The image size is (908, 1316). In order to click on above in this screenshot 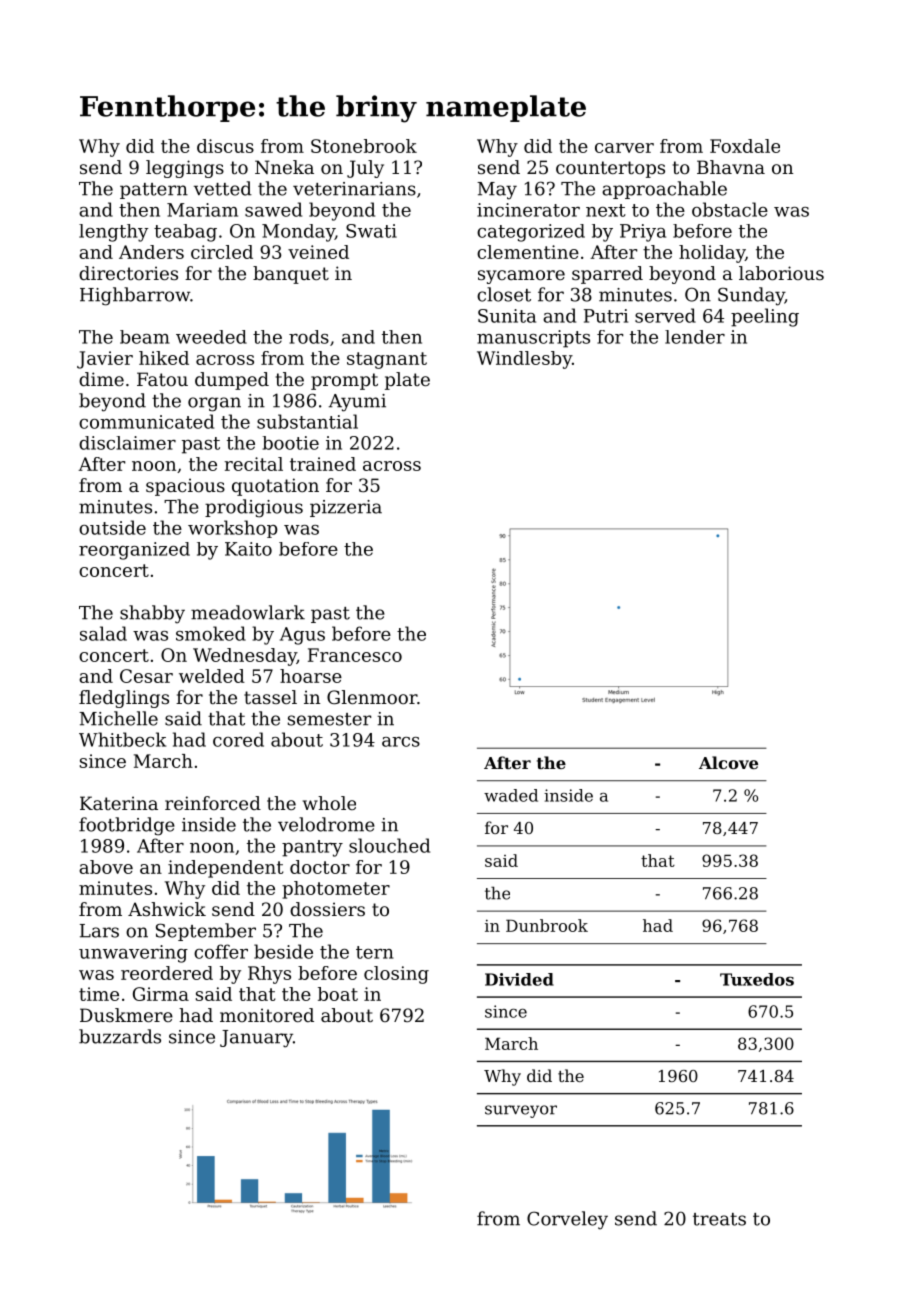, I will do `click(106, 867)`.
